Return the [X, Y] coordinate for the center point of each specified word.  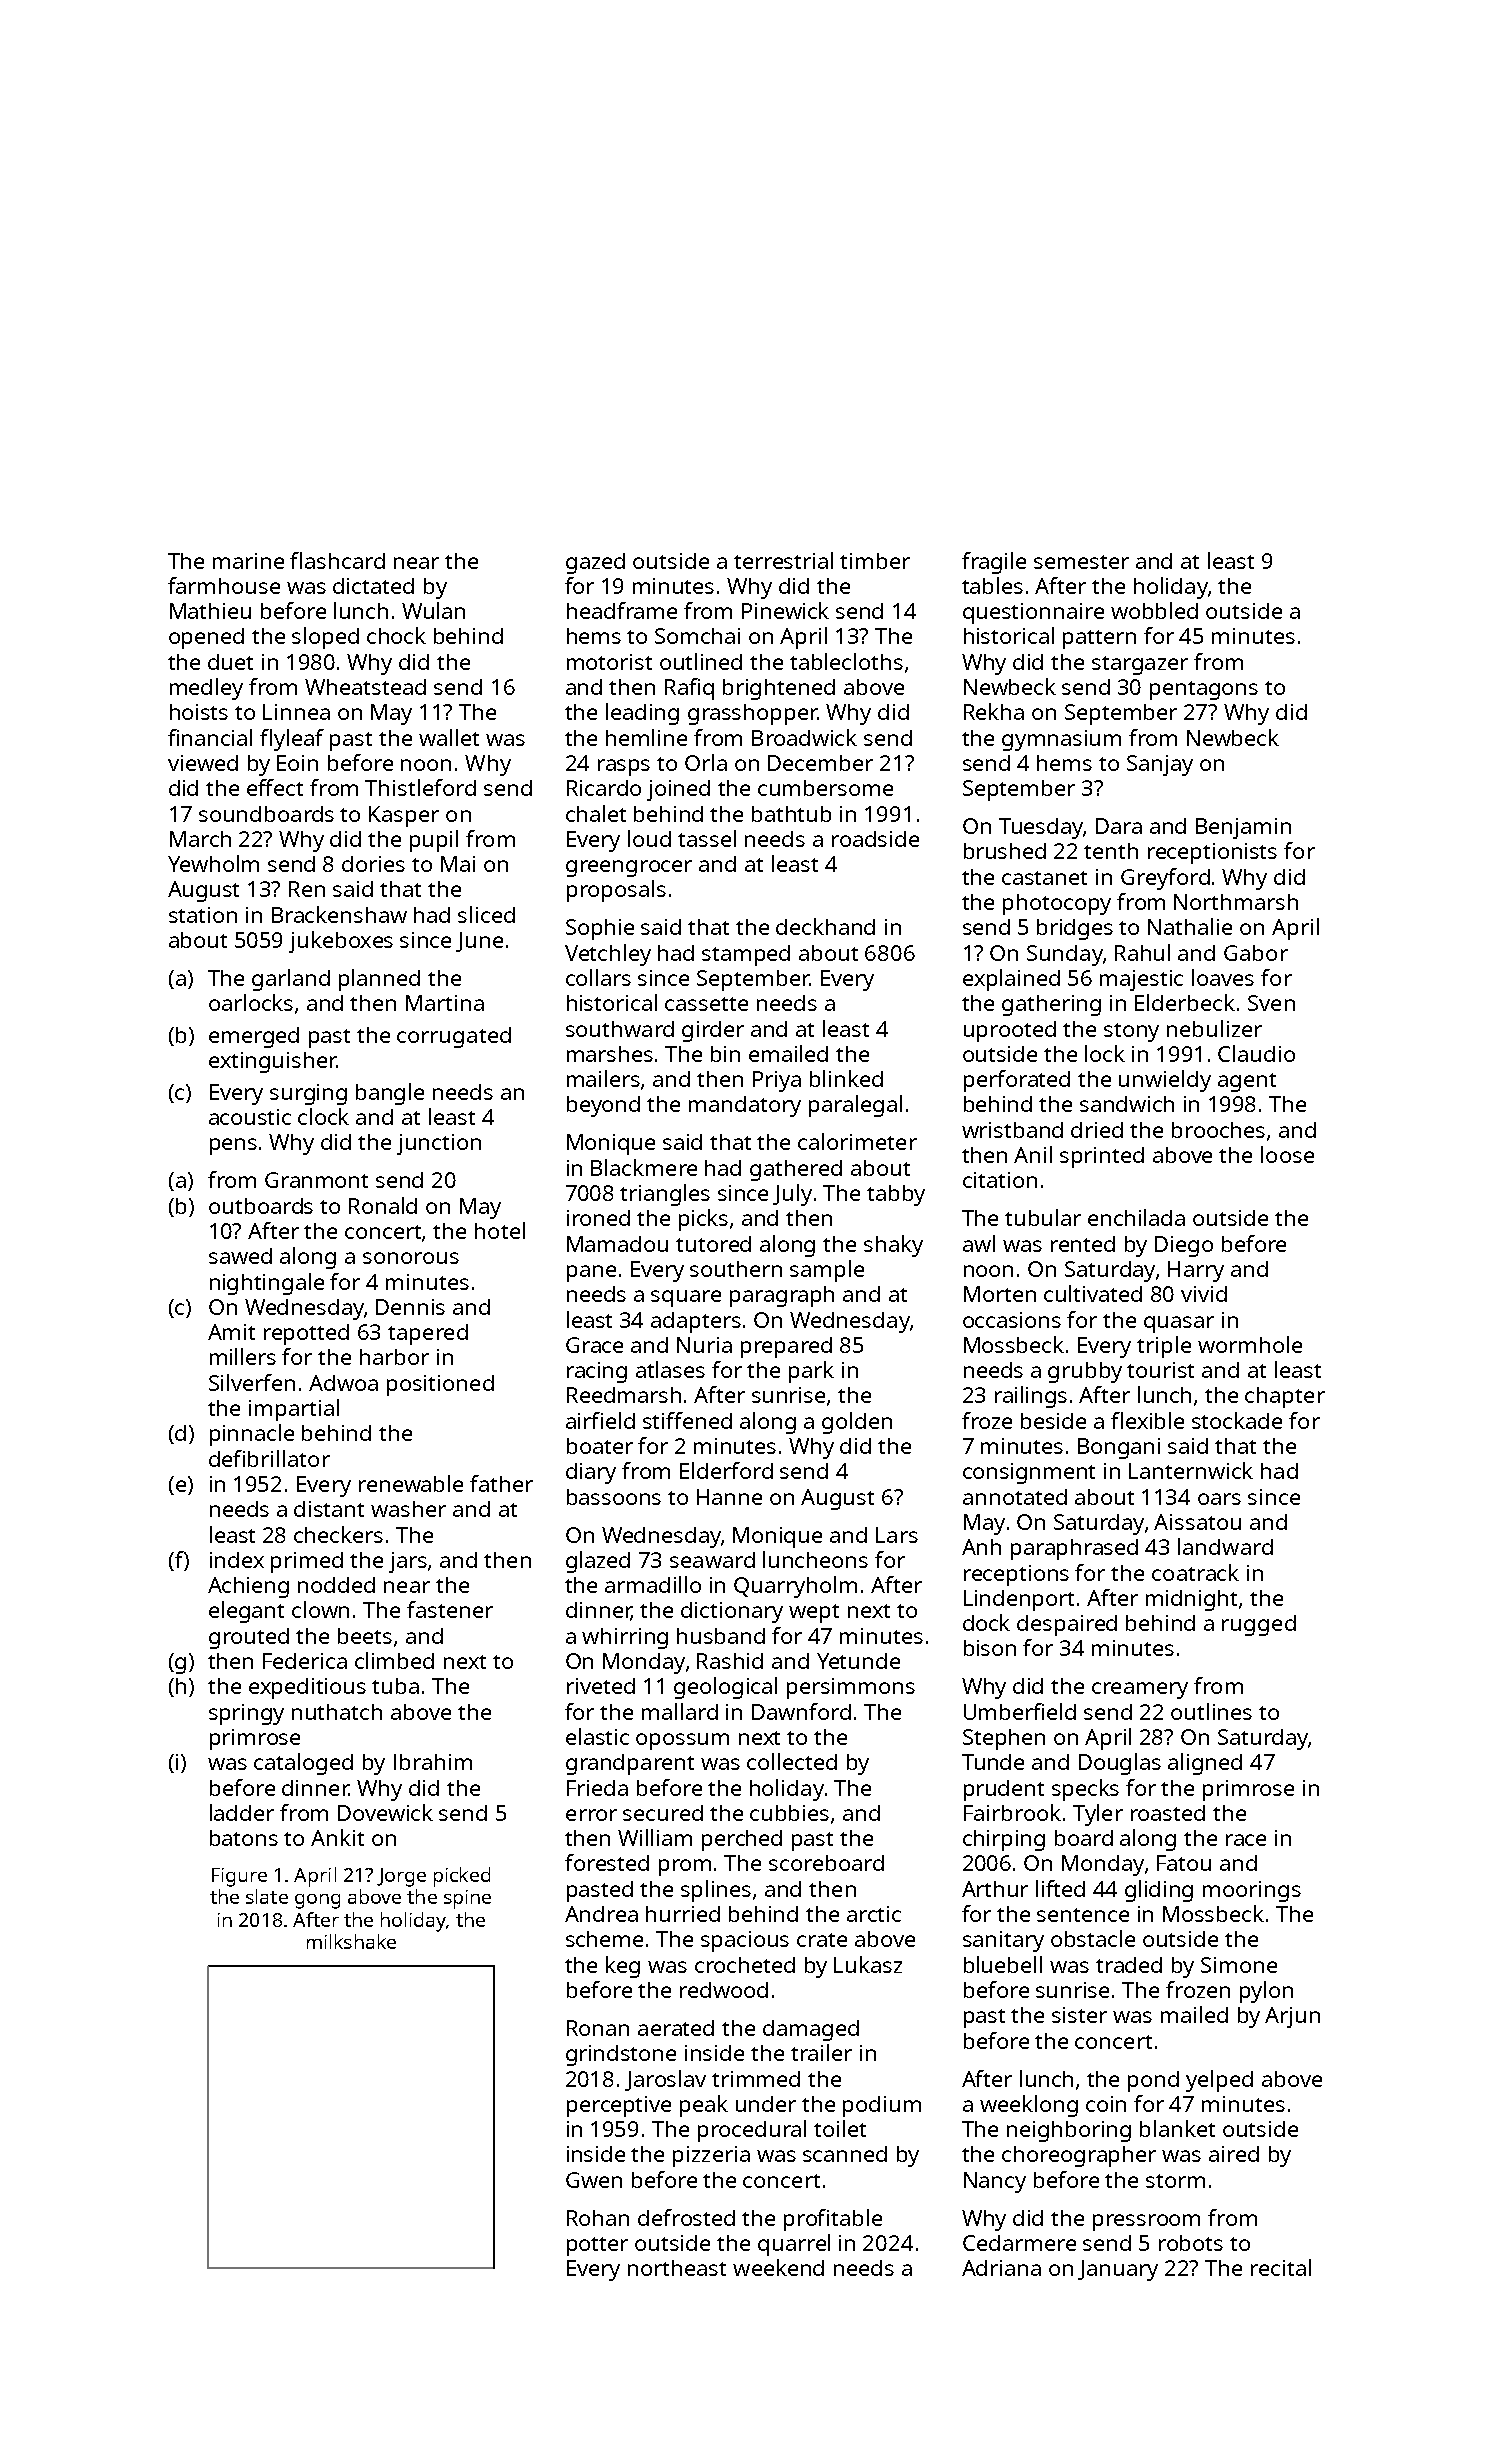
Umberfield [1020, 1711]
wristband [1012, 1130]
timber [875, 561]
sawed [240, 1256]
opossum [682, 1741]
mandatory [745, 1106]
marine [248, 561]
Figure [239, 1877]
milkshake [351, 1941]
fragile [994, 563]
